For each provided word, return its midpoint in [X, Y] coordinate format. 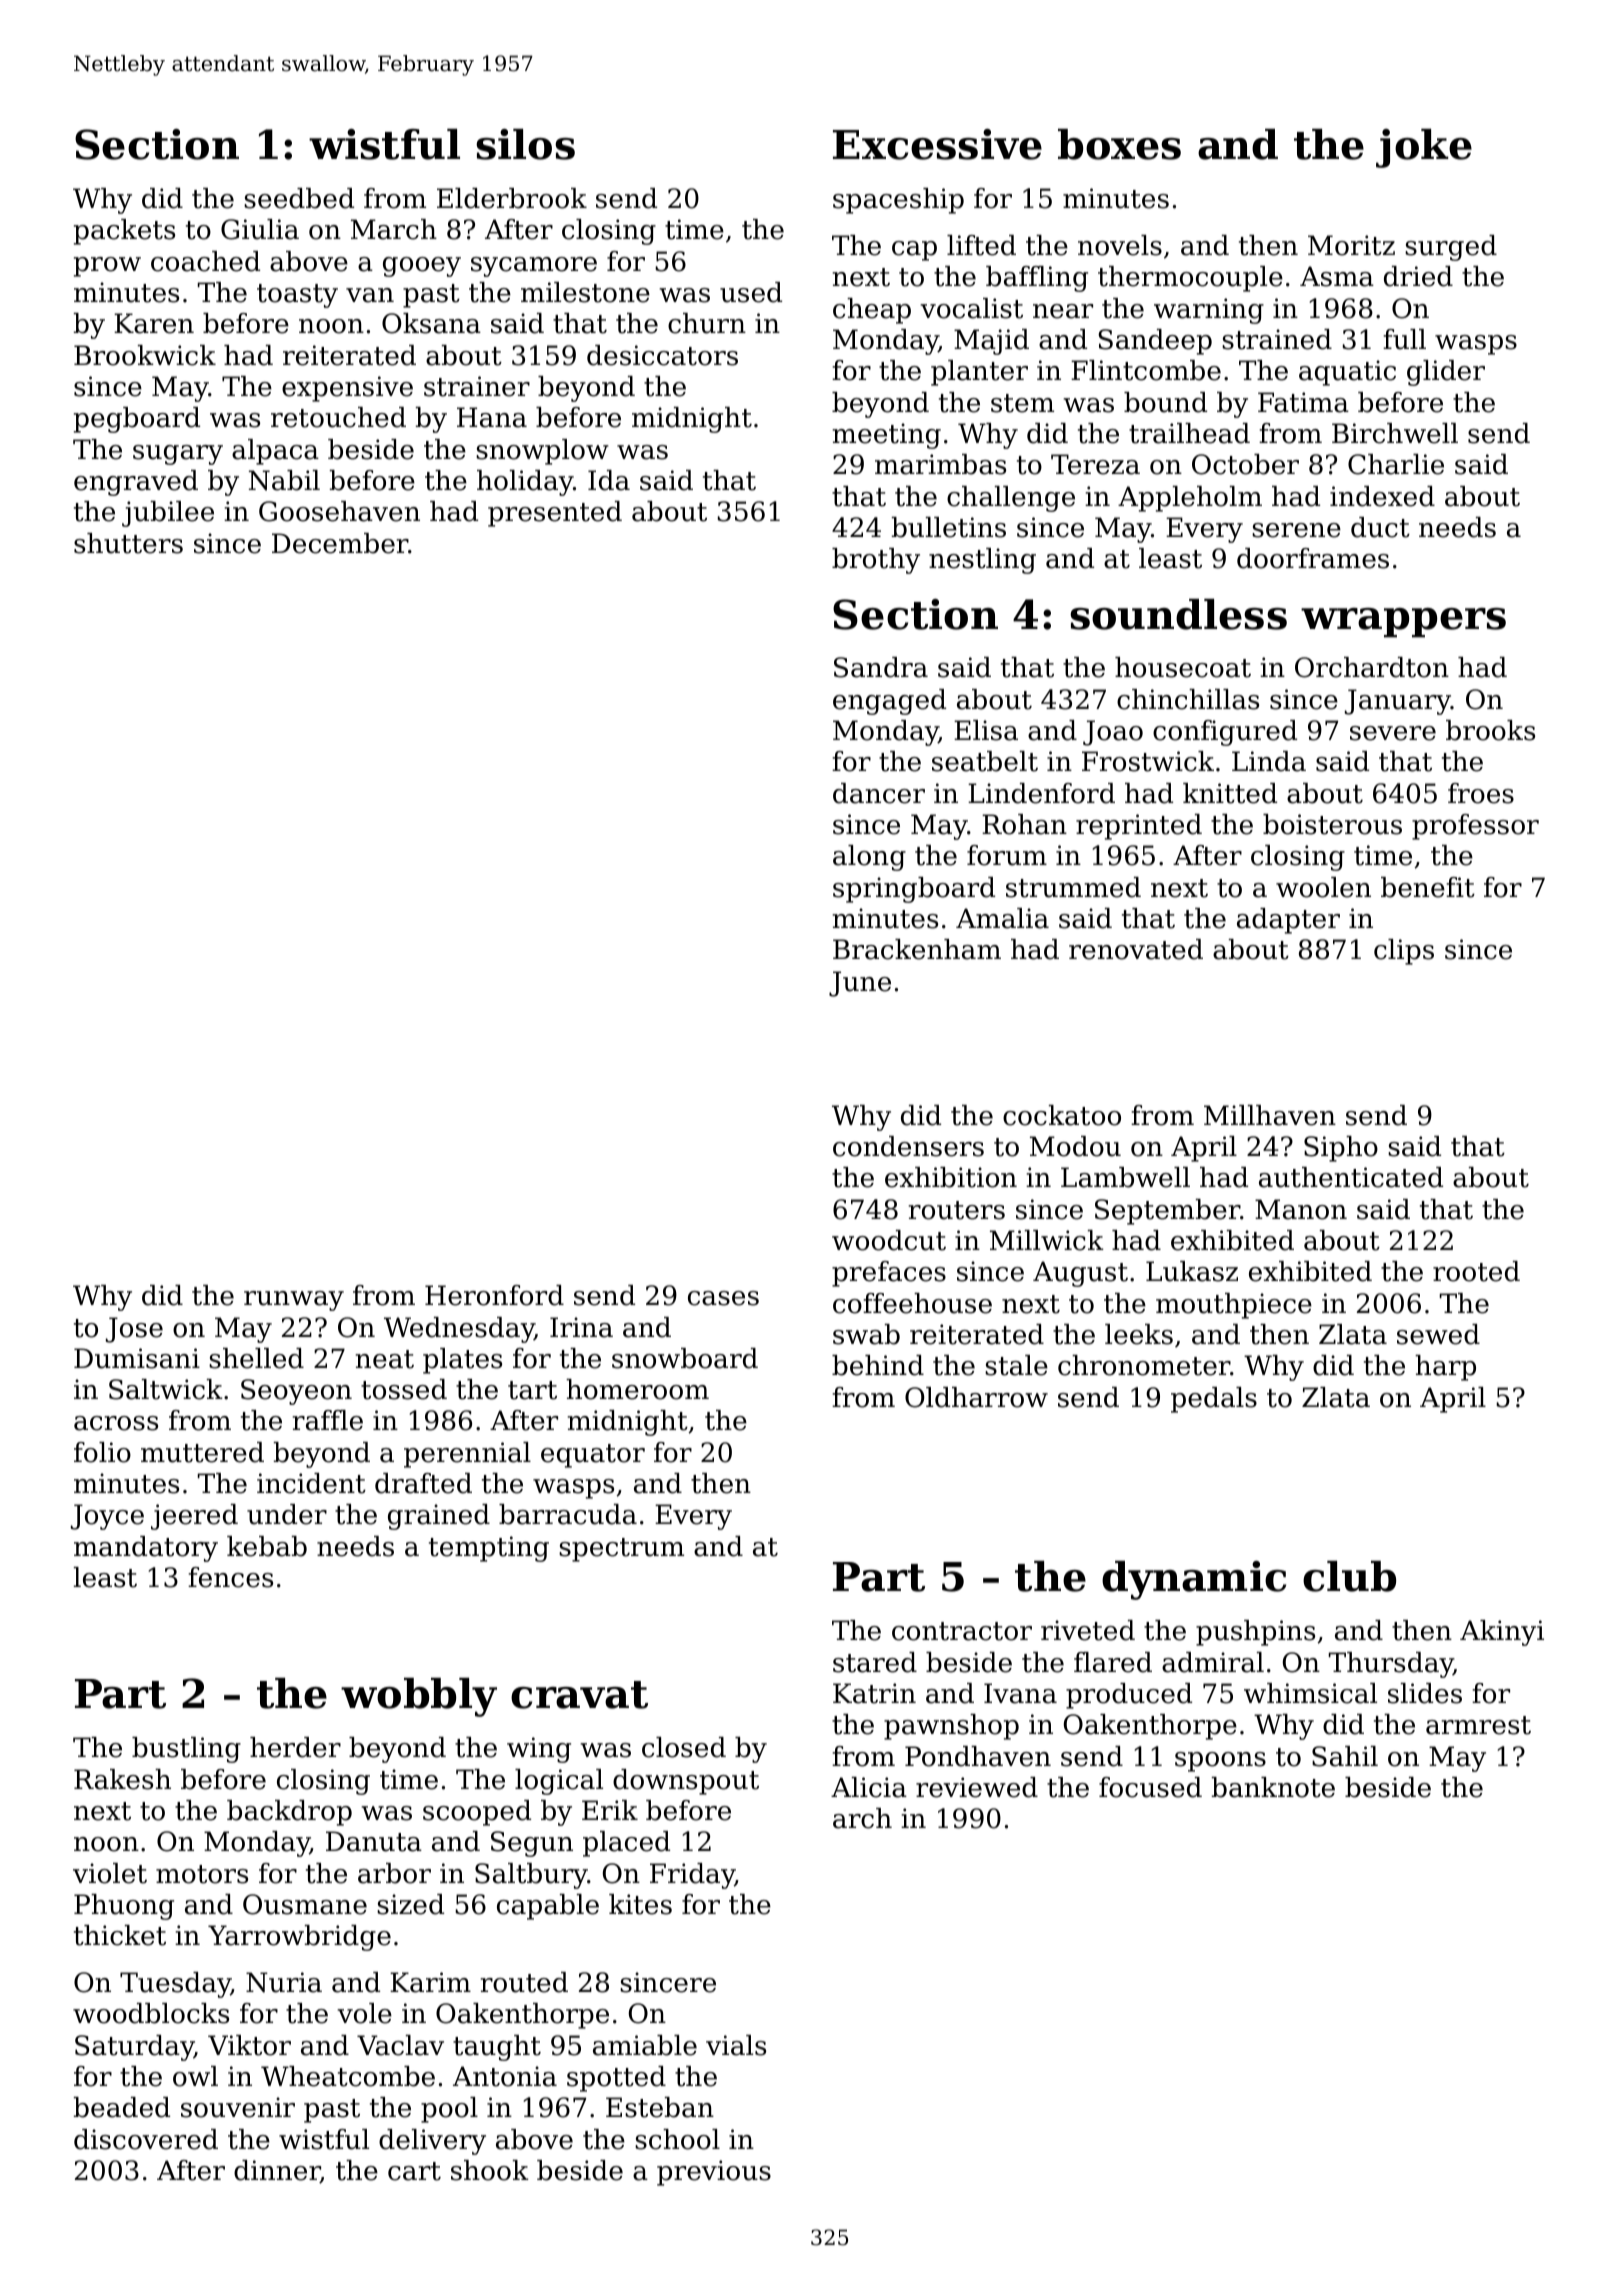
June [860, 984]
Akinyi [1502, 1633]
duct [1380, 527]
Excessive [937, 144]
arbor [394, 1873]
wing [539, 1750]
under [287, 1514]
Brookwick [145, 355]
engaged [889, 702]
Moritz [1351, 245]
